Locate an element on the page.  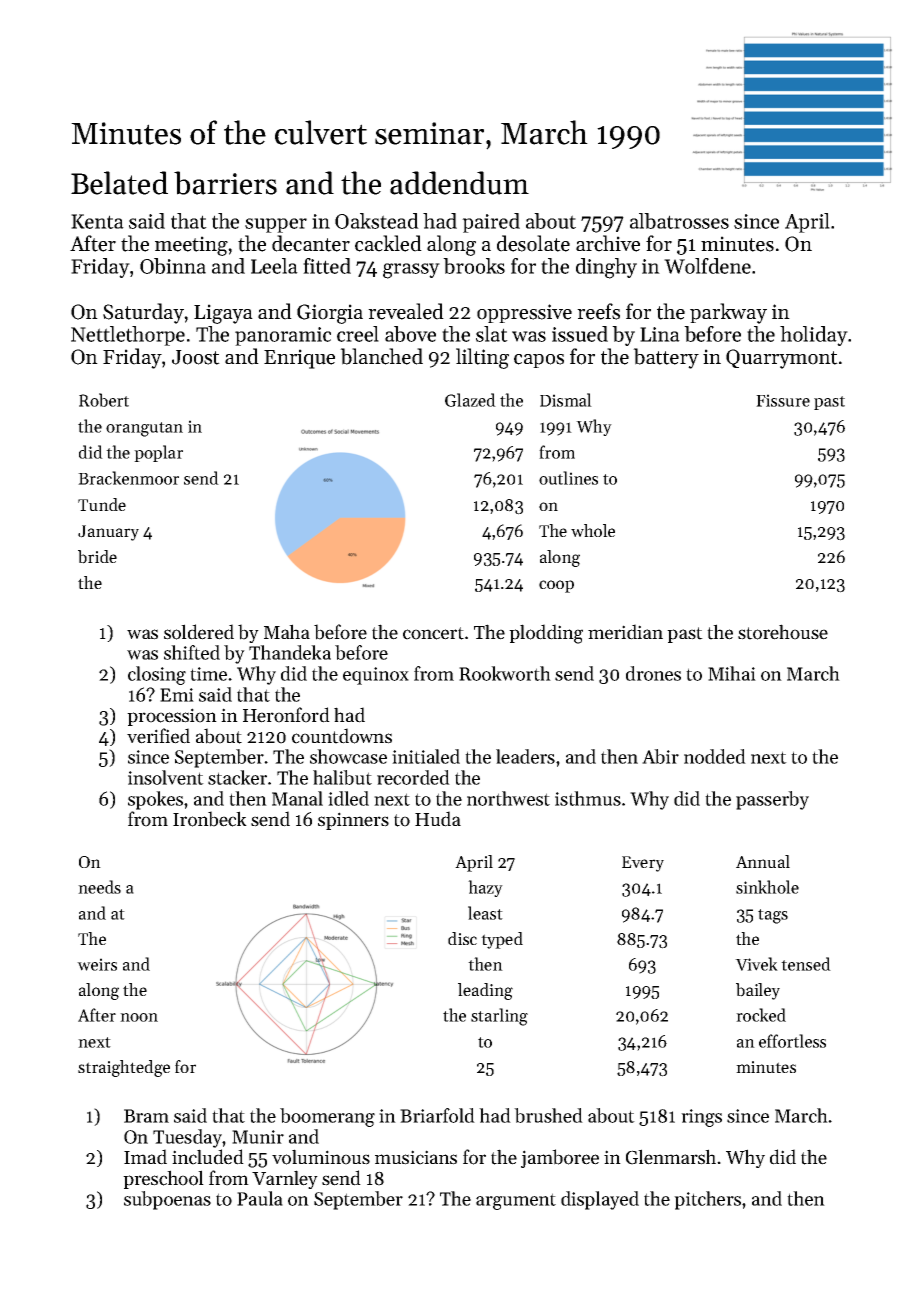
holiday is located at coordinates (814, 336).
